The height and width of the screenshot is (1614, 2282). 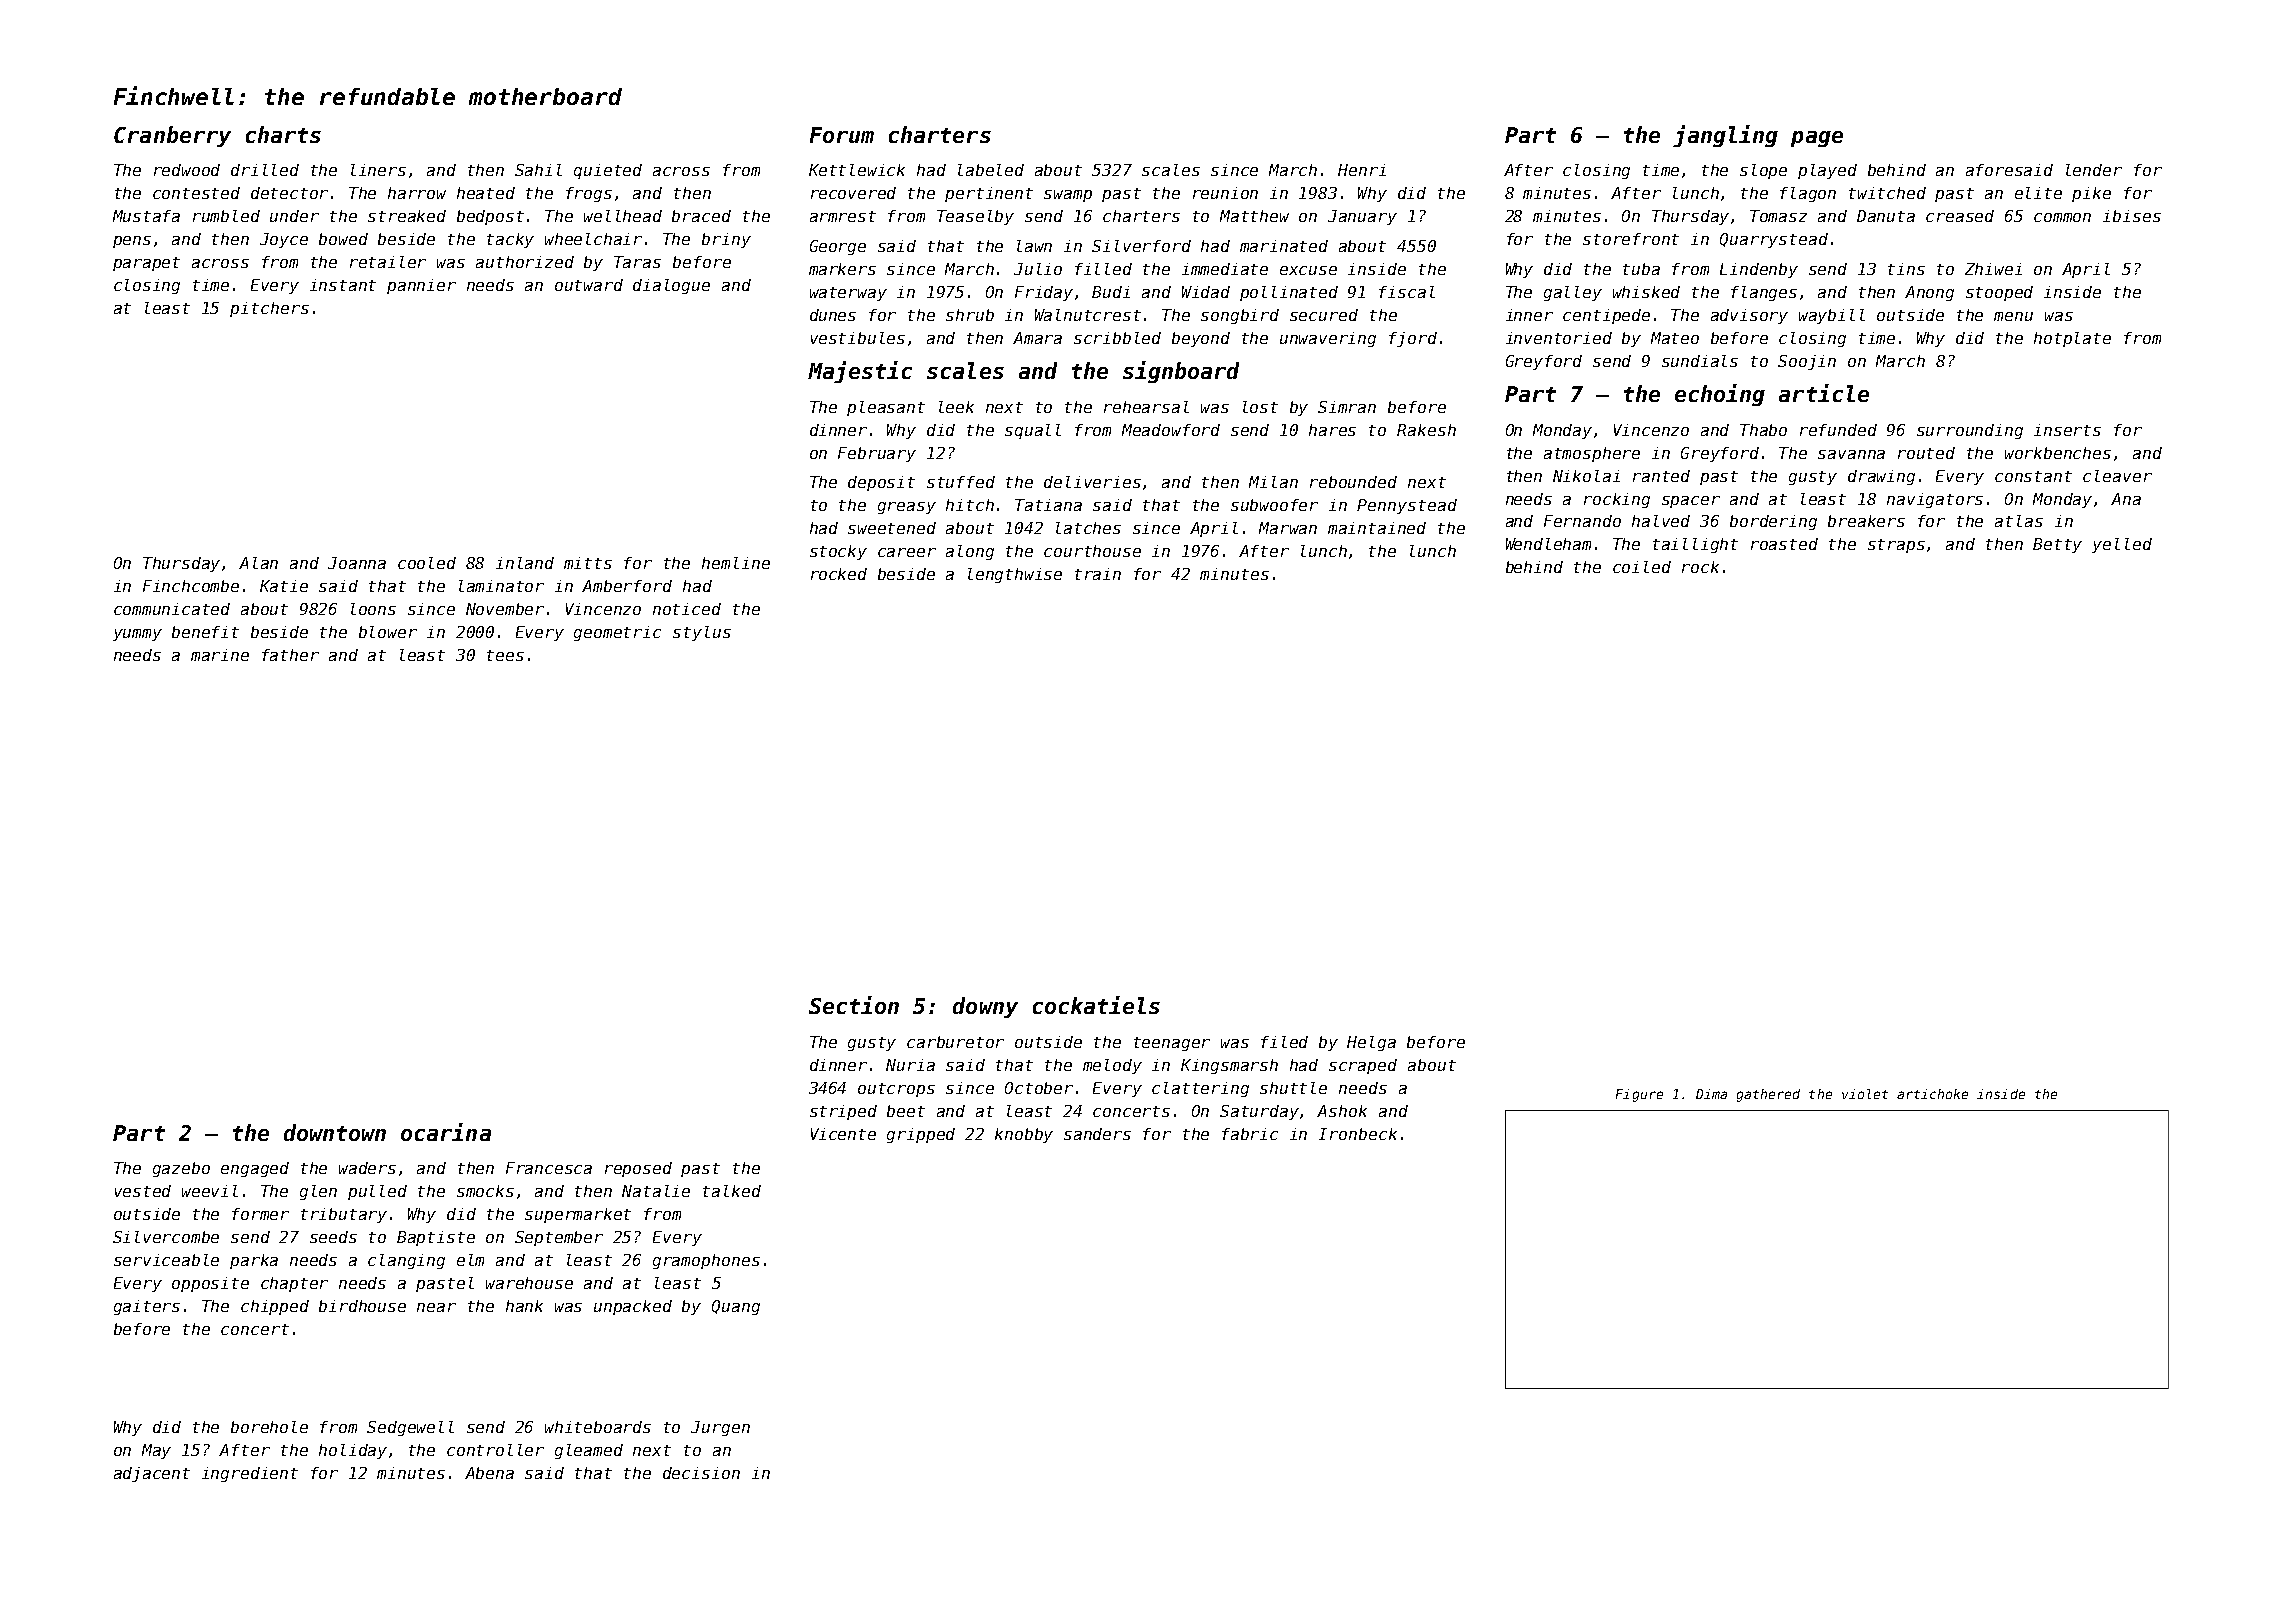 I want to click on Amberford, so click(x=627, y=586).
